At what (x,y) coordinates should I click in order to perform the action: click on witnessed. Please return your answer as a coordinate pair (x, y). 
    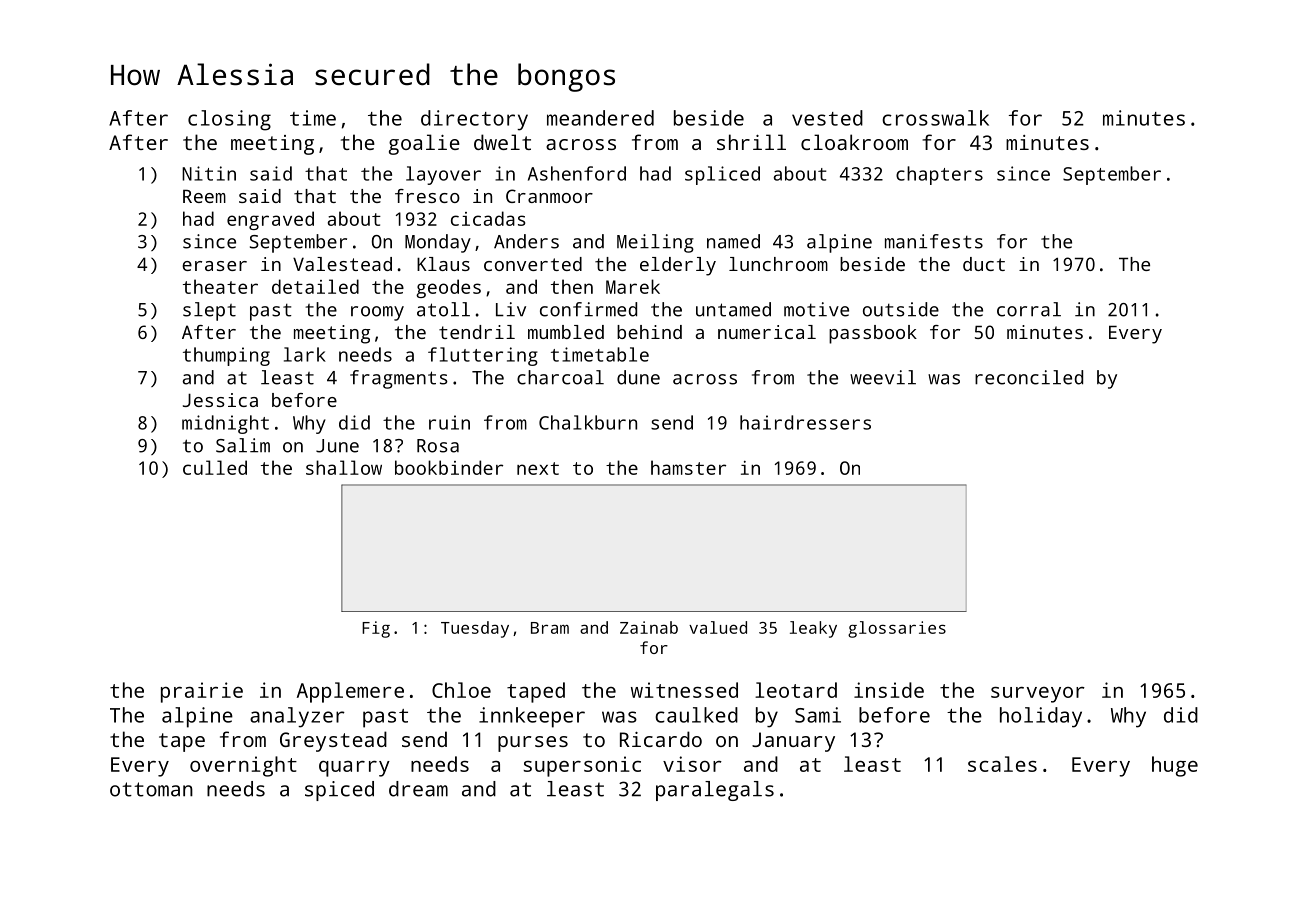
    Looking at the image, I should click on (684, 690).
